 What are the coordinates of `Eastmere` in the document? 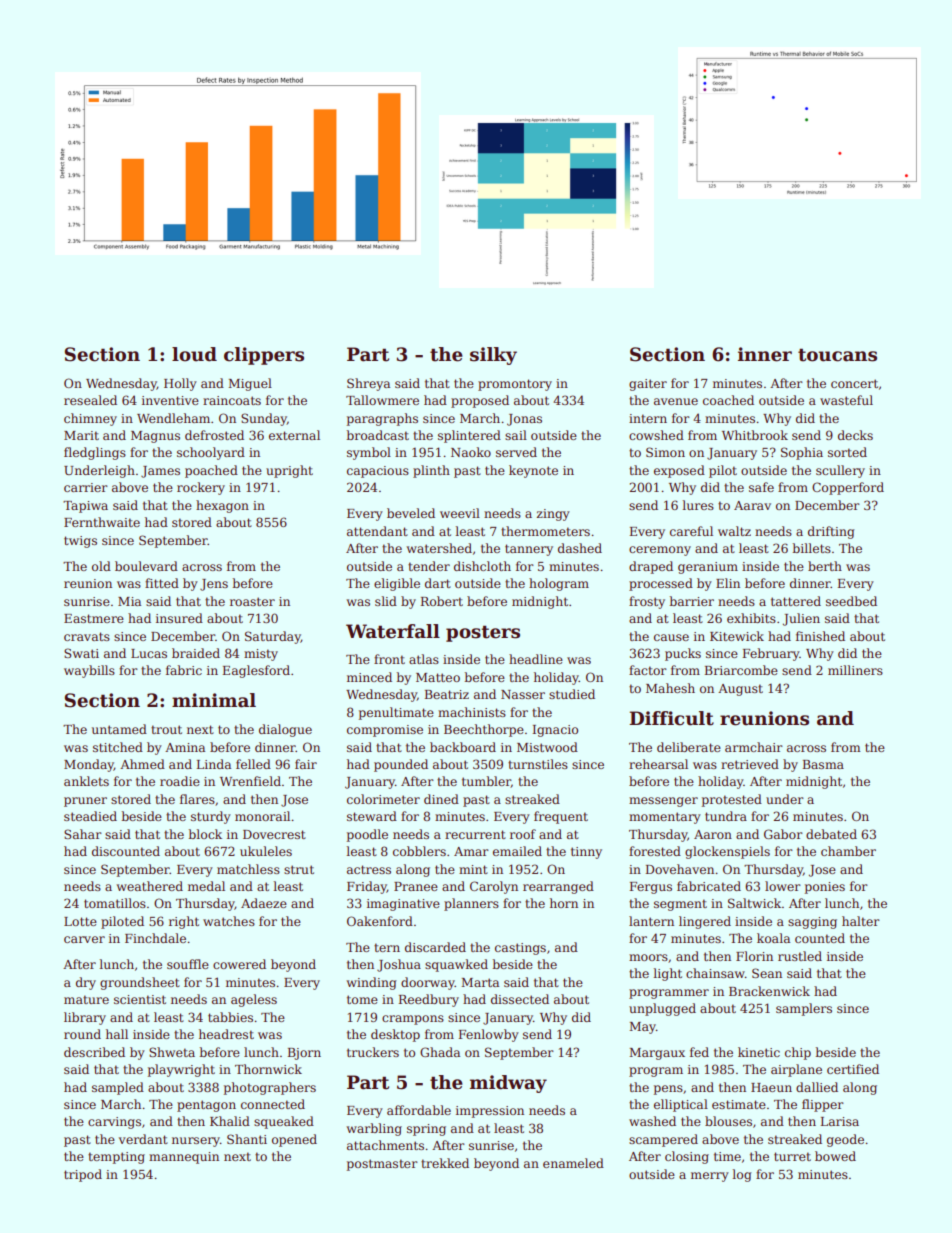 It's located at (94, 618).
